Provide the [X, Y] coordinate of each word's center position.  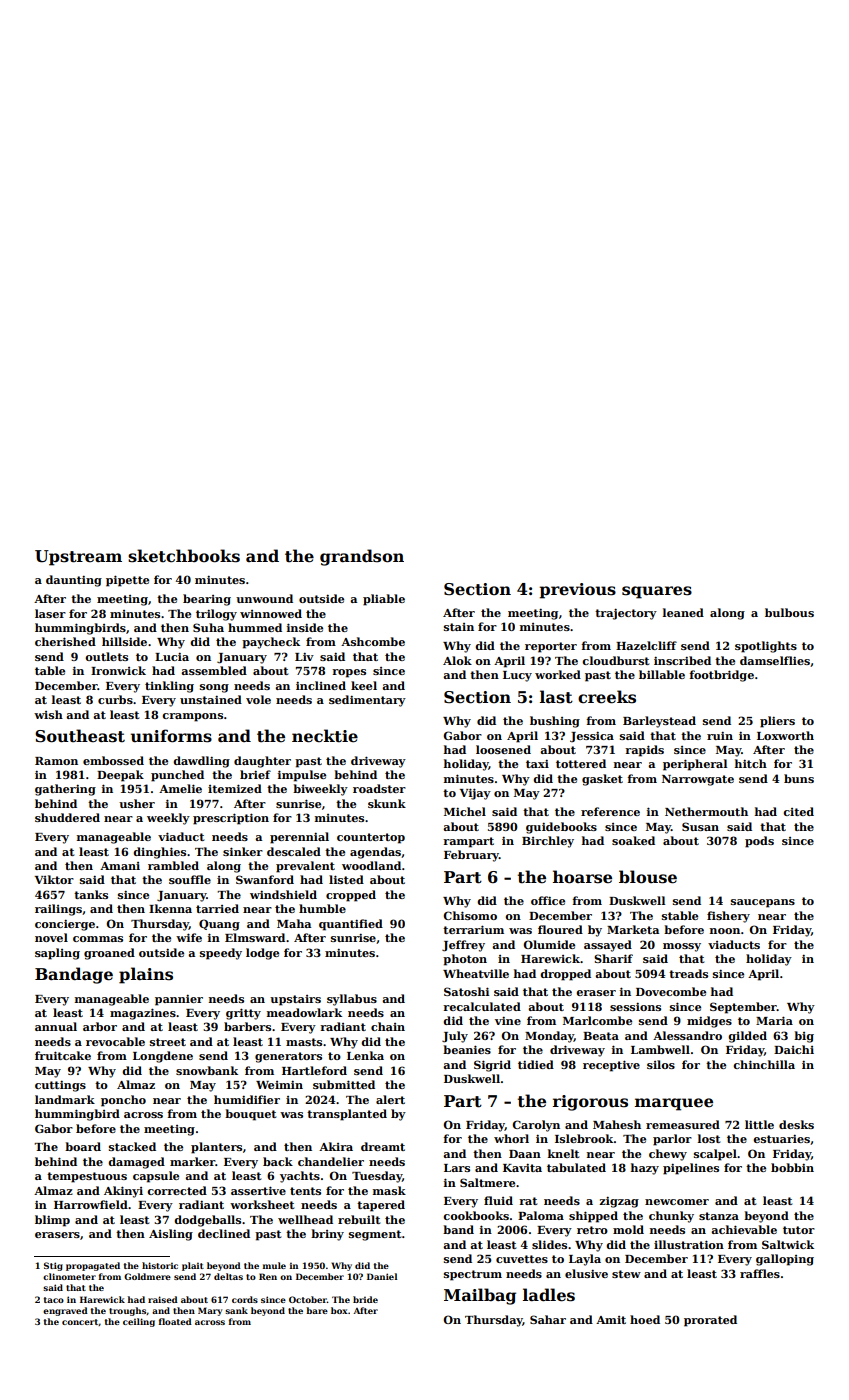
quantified [351, 925]
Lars [457, 1168]
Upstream [78, 558]
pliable [384, 600]
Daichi [794, 1049]
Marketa [633, 929]
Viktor [54, 879]
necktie [325, 736]
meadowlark [304, 1012]
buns [799, 778]
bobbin [792, 1167]
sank [236, 1310]
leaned [683, 612]
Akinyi [123, 1192]
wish [48, 714]
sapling [57, 954]
